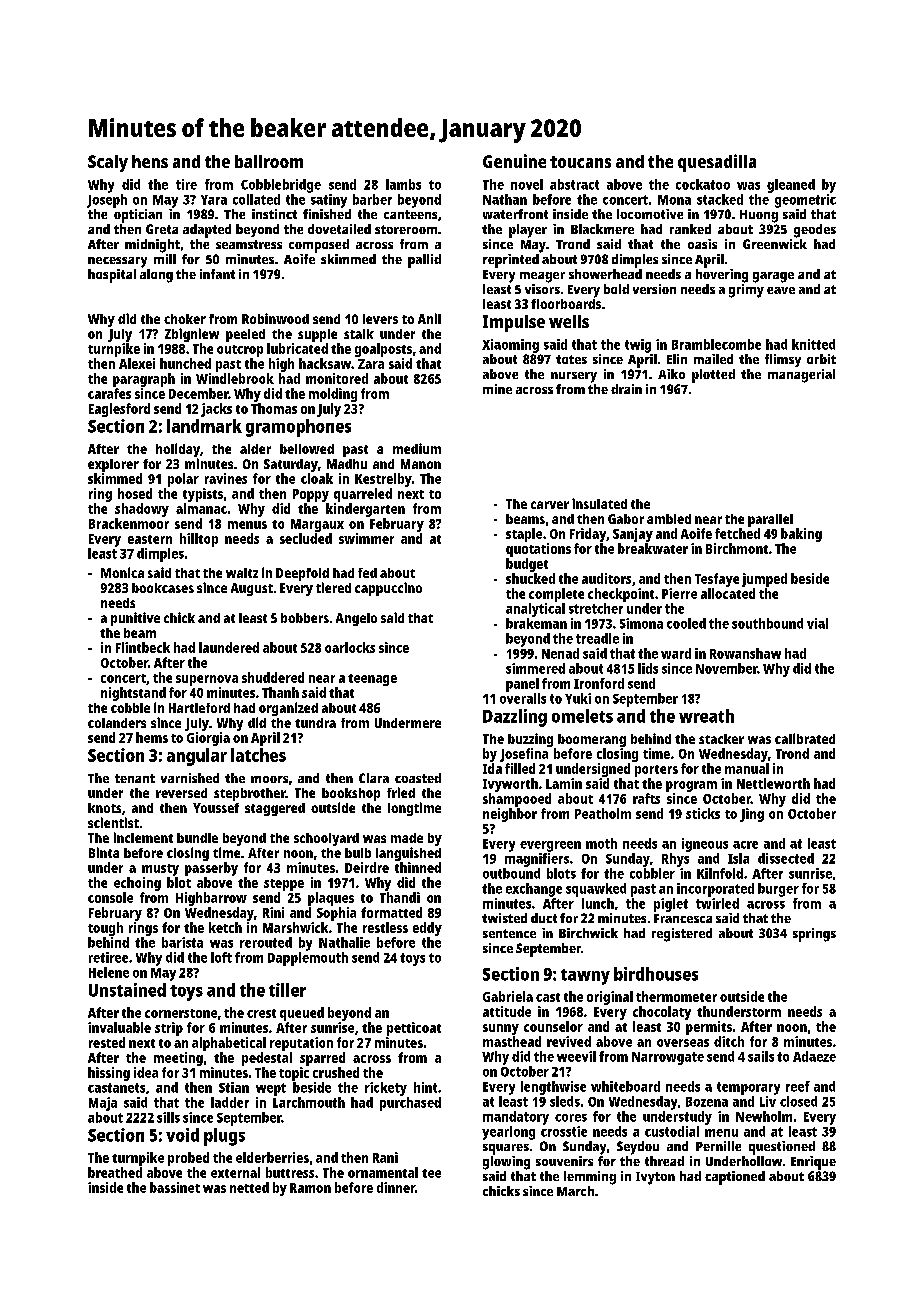 This page has width=924, height=1308. Describe the element at coordinates (108, 163) in the page. I see `Scaly` at that location.
